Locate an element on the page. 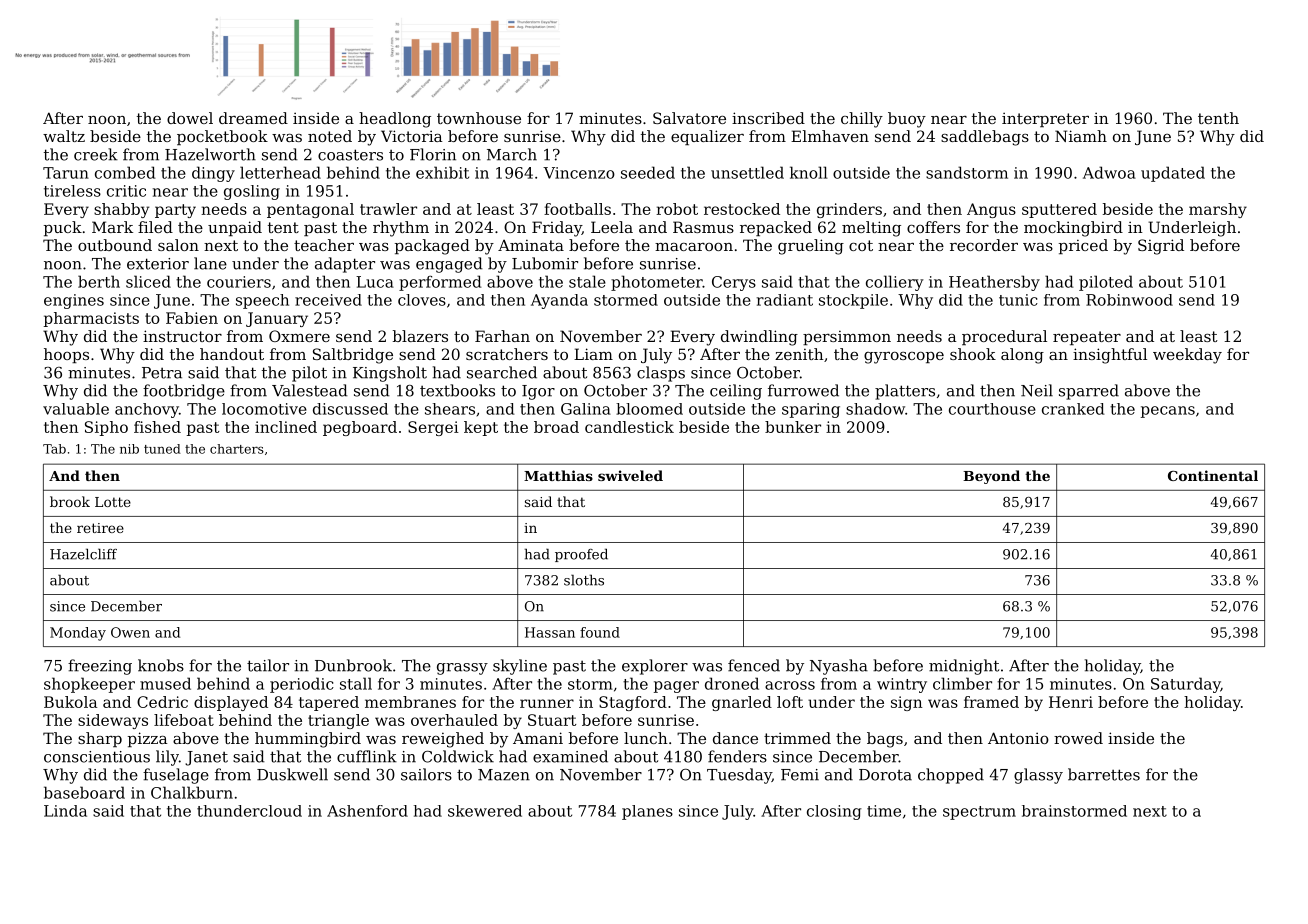 The height and width of the document is (924, 1308). Beyond is located at coordinates (991, 477).
